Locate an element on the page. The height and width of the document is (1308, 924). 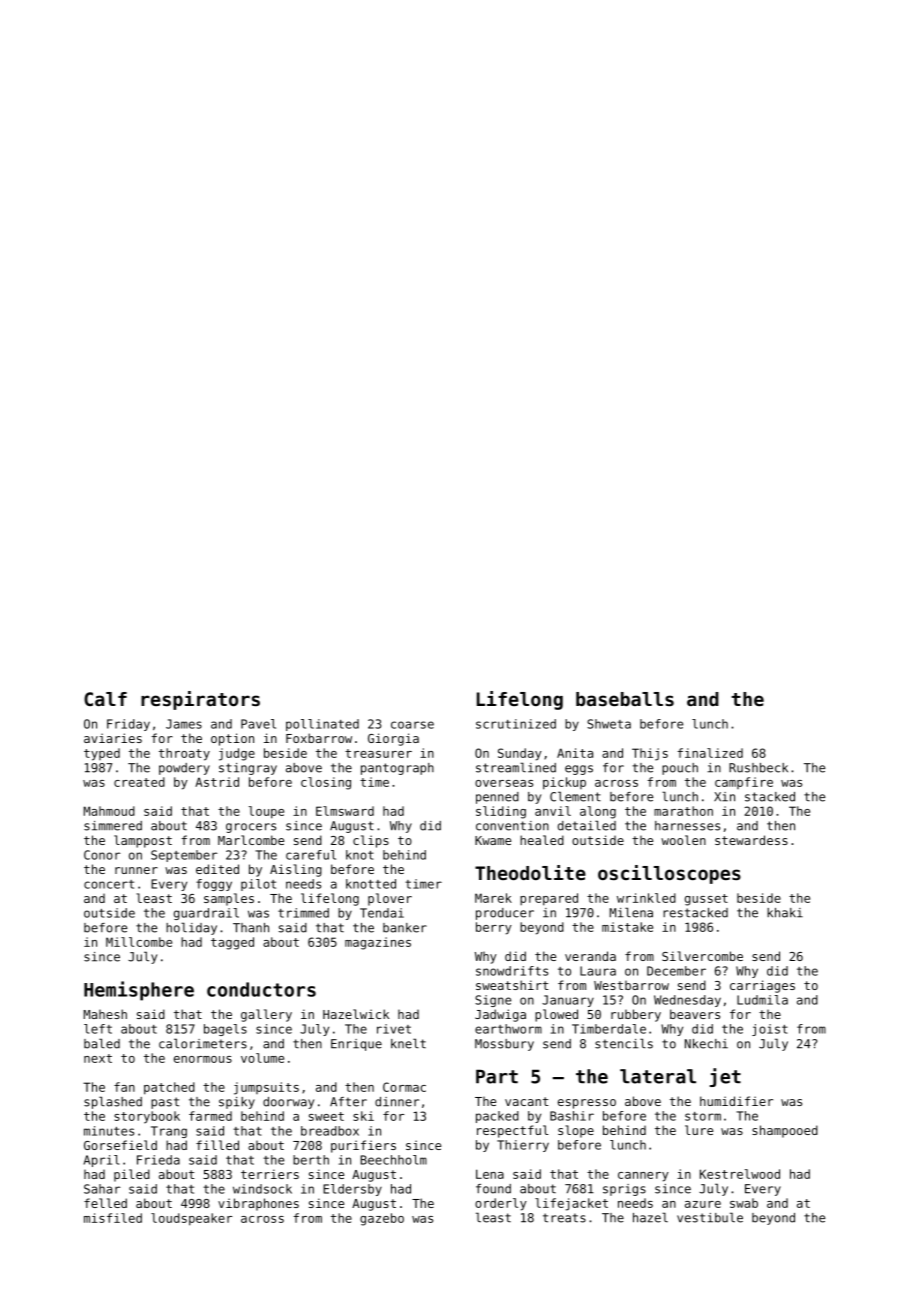
next is located at coordinates (98, 1058).
